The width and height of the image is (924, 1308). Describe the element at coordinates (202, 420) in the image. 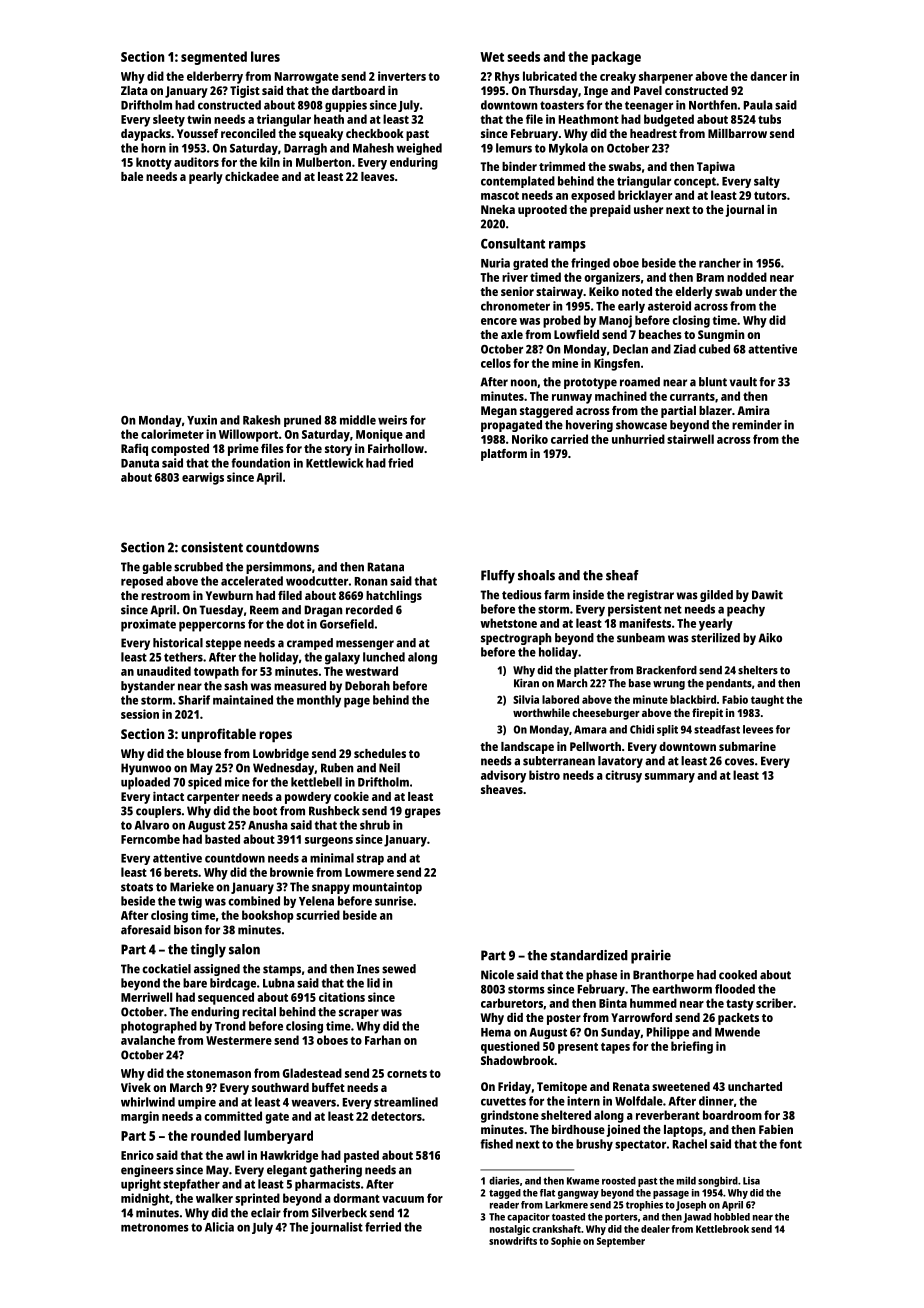

I see `Yuxin` at that location.
